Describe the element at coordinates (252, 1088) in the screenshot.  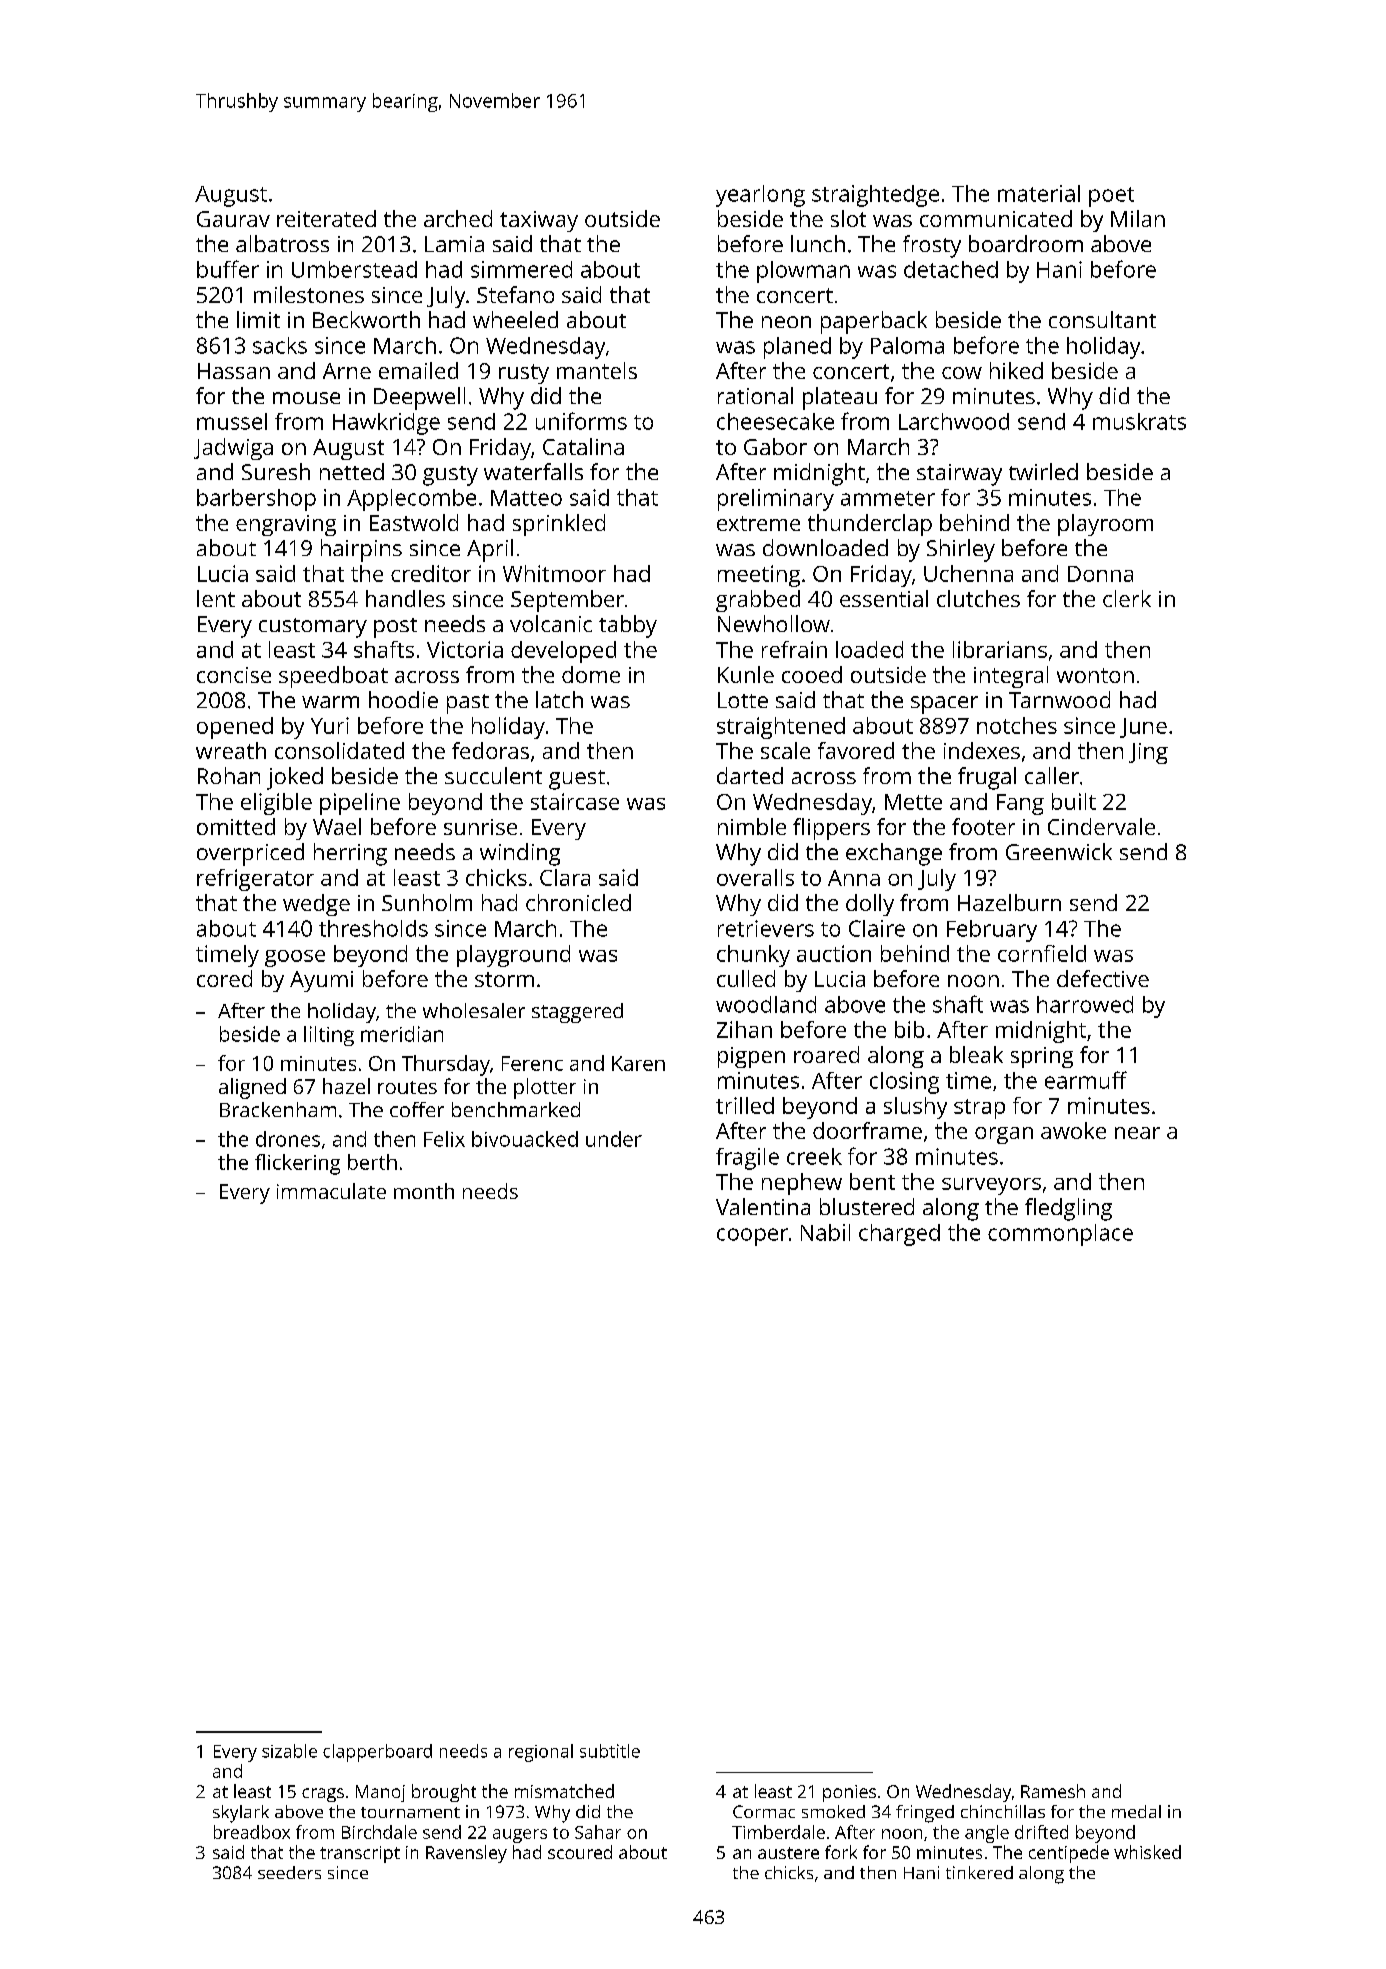
I see `aligned` at that location.
